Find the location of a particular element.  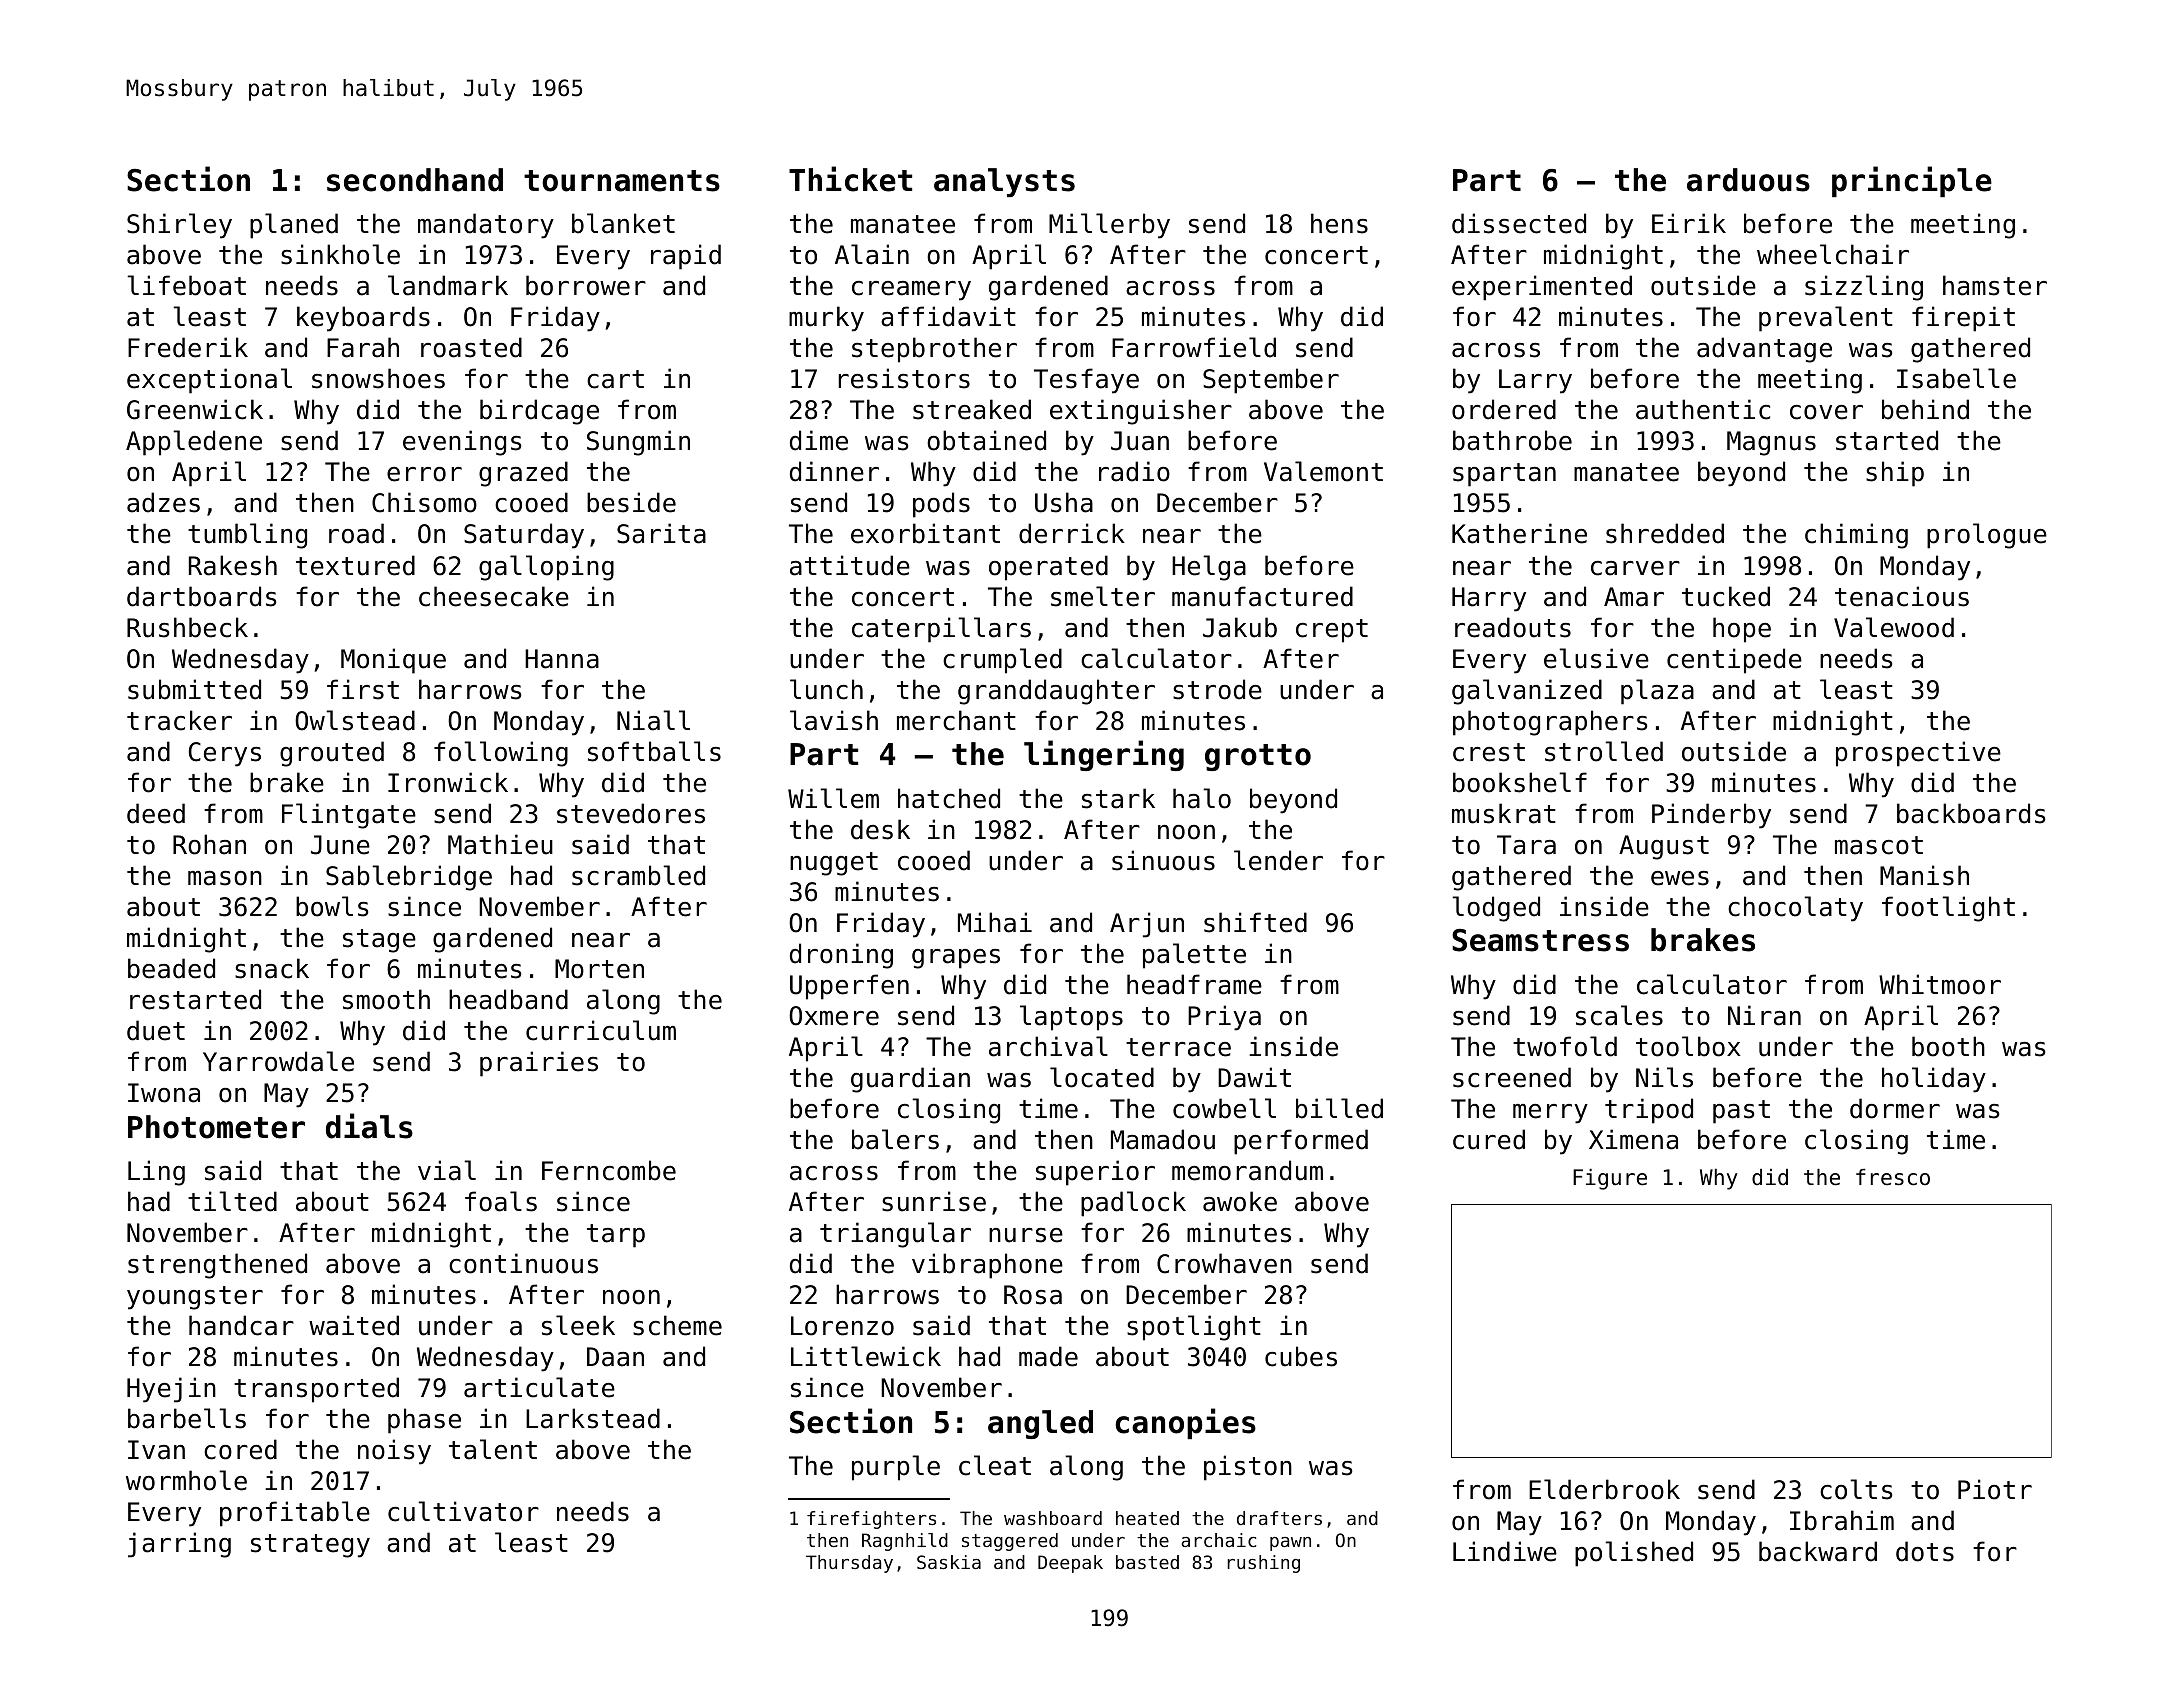

cubes is located at coordinates (1301, 1356).
